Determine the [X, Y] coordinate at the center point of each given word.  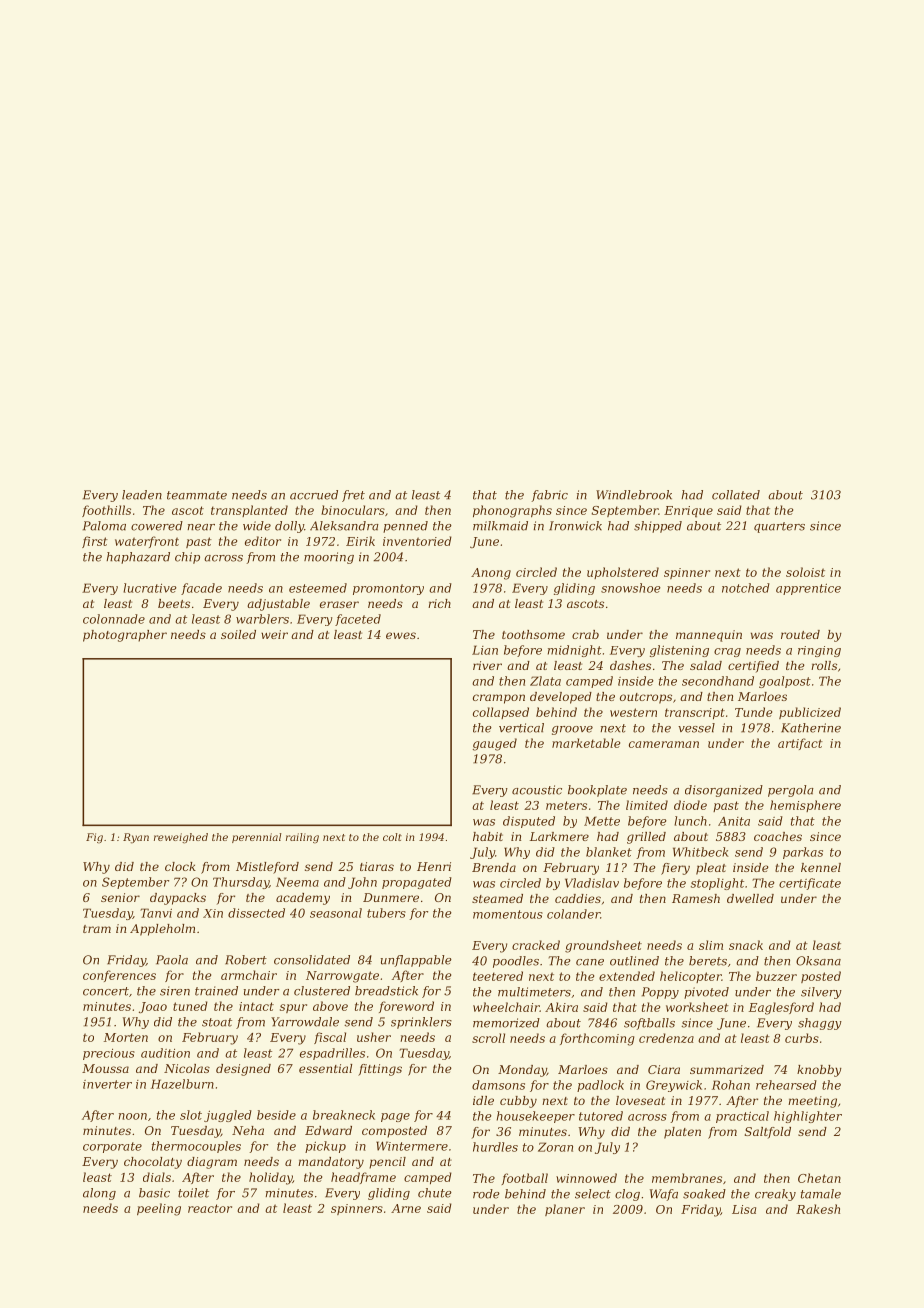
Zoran [555, 1147]
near [201, 527]
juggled [228, 1116]
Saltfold [768, 1133]
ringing [819, 651]
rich [439, 603]
